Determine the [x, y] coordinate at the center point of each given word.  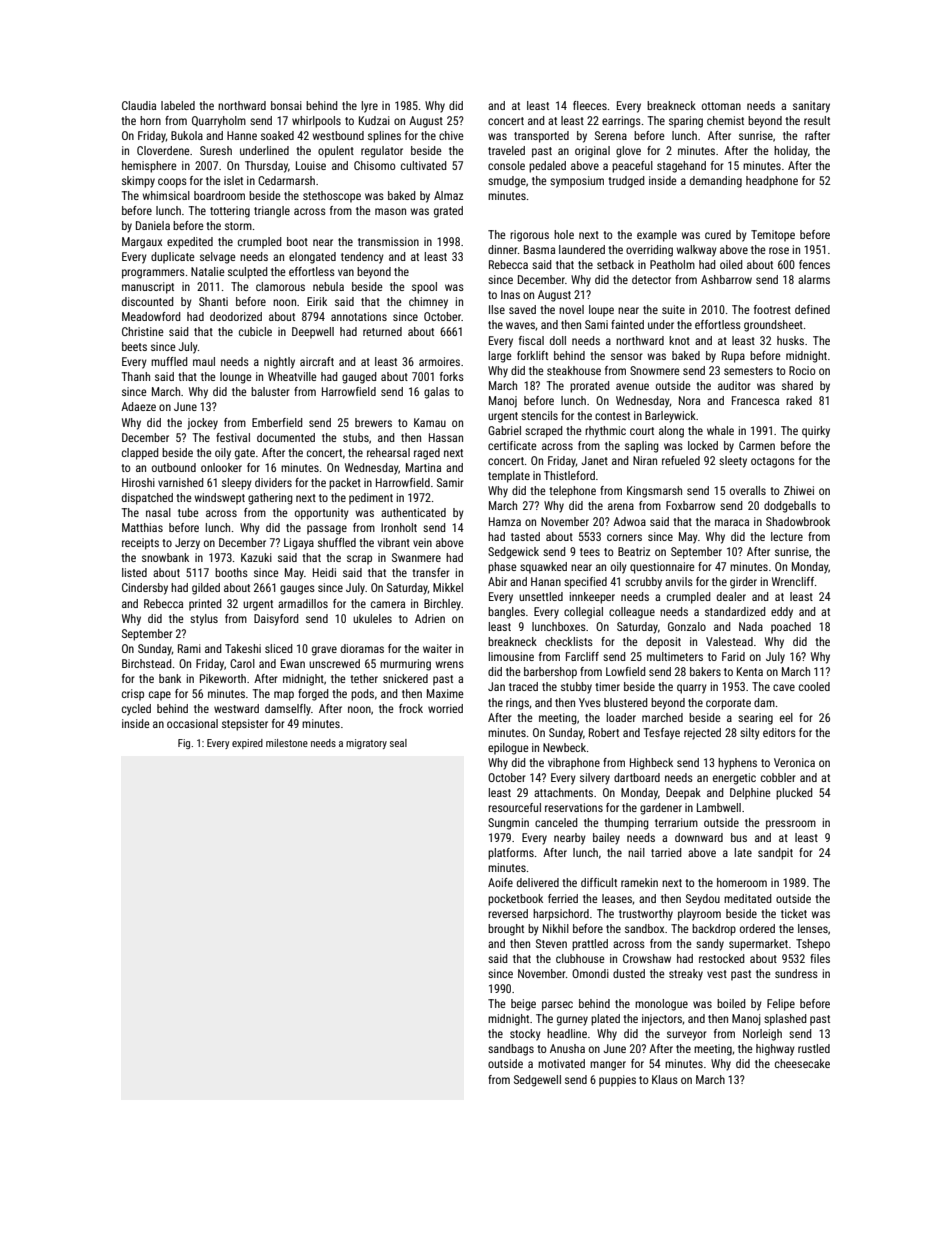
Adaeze [138, 406]
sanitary [811, 107]
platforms [511, 854]
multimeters [675, 656]
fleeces [590, 105]
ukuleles [372, 618]
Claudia [139, 105]
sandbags [511, 1050]
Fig [184, 744]
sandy [710, 945]
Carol [242, 663]
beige [523, 1005]
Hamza [505, 521]
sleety [733, 462]
